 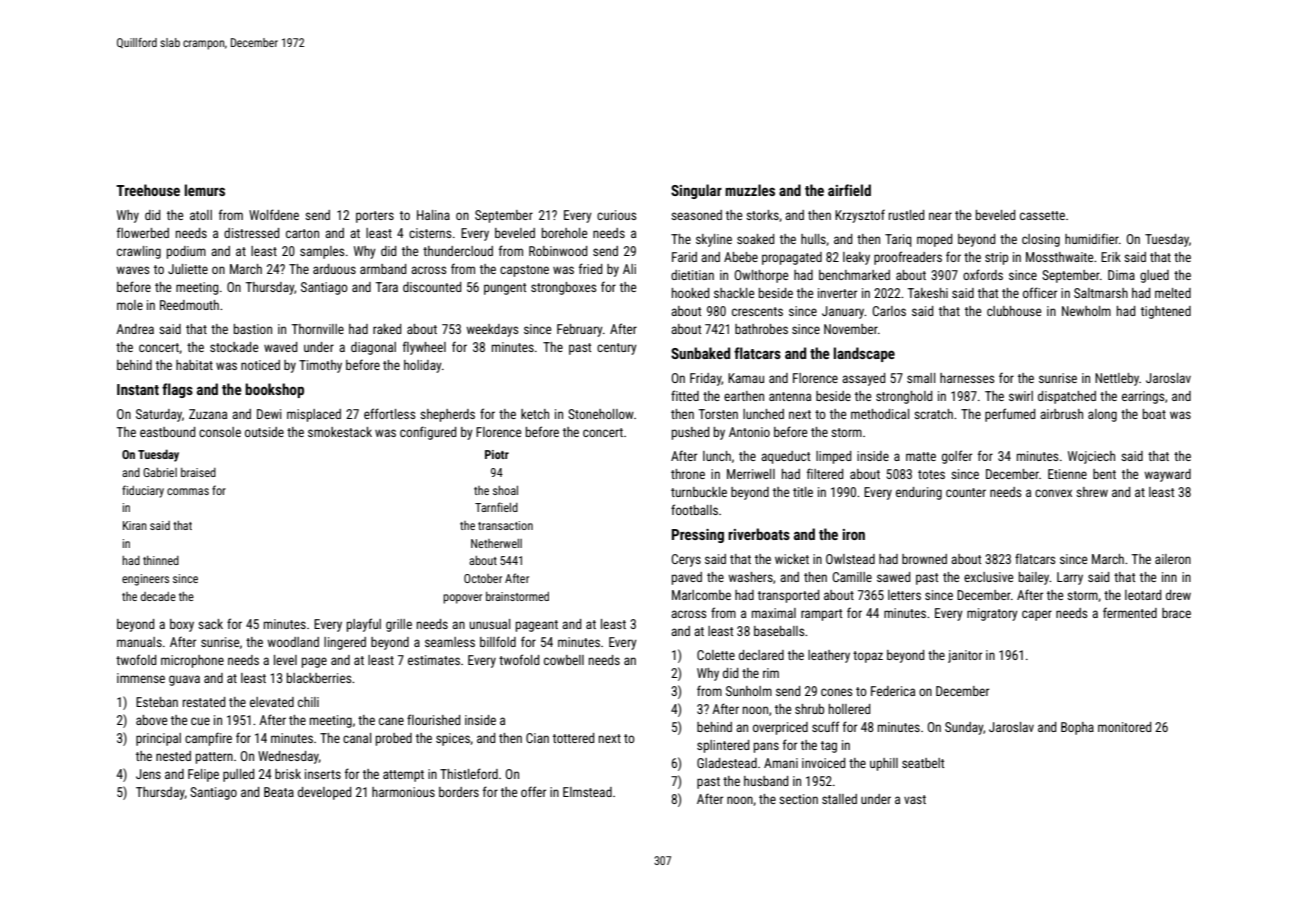 What do you see at coordinates (364, 625) in the document?
I see `playful` at bounding box center [364, 625].
